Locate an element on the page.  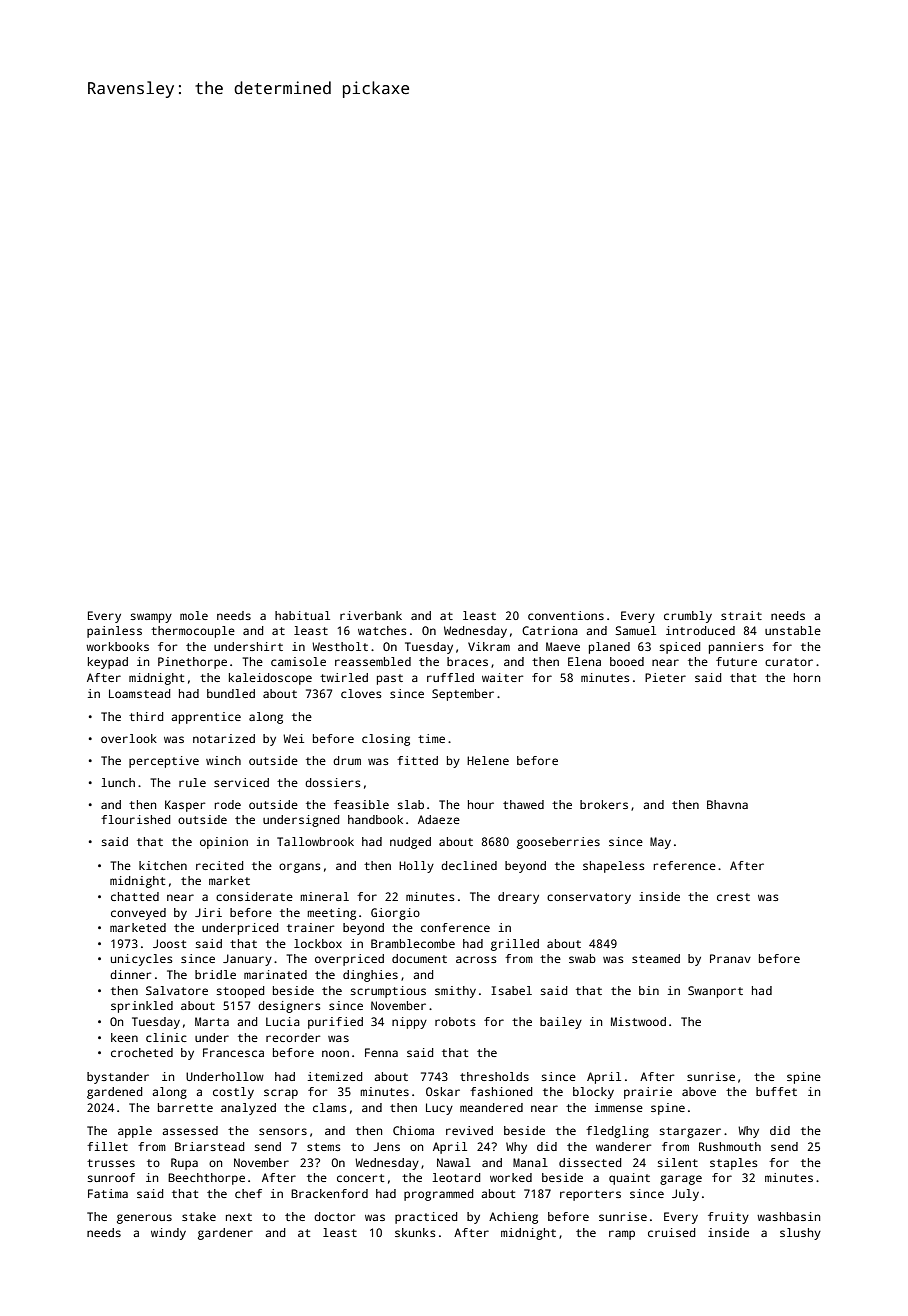
windy is located at coordinates (168, 1234).
